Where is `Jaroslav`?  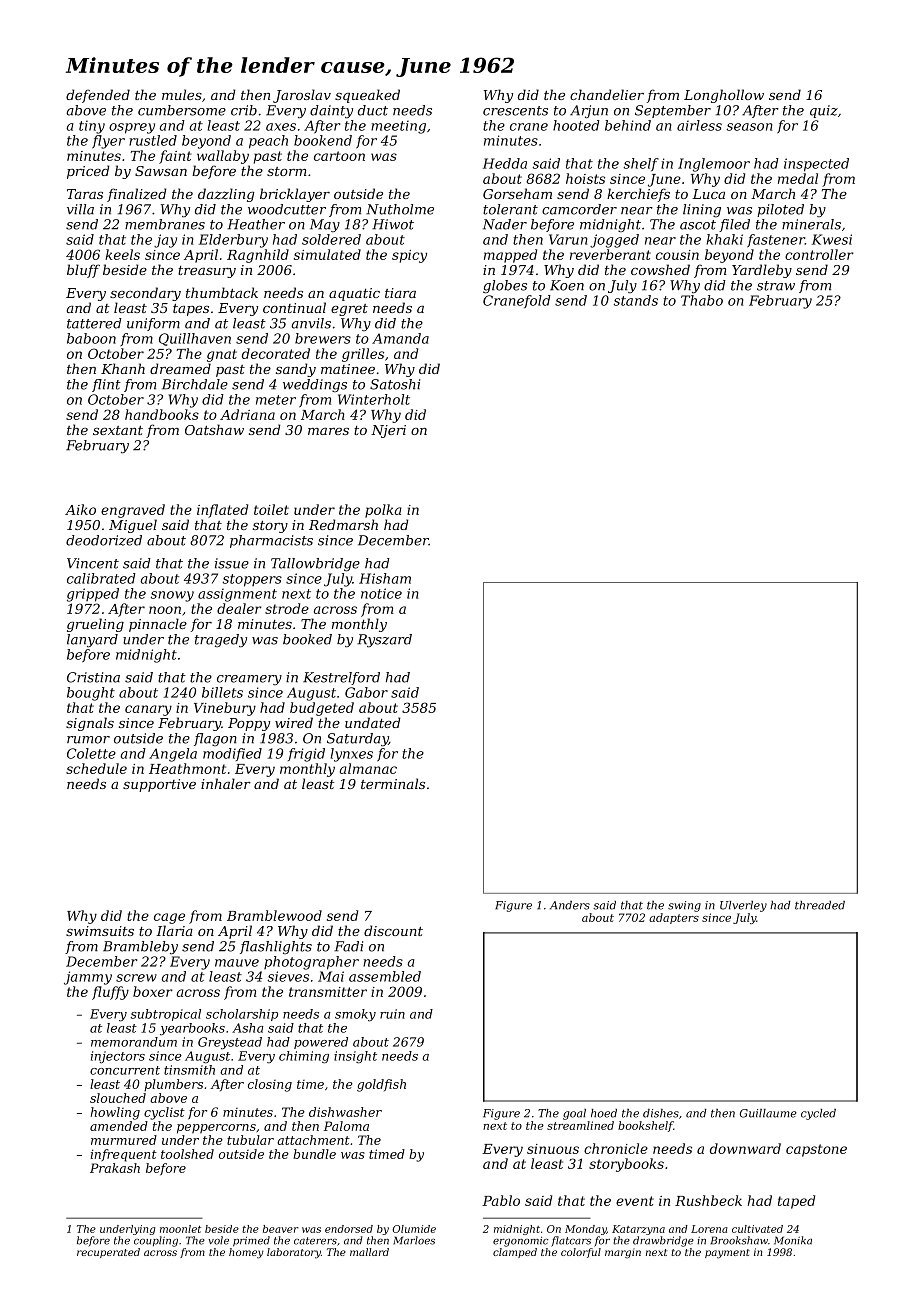 Jaroslav is located at coordinates (302, 96).
